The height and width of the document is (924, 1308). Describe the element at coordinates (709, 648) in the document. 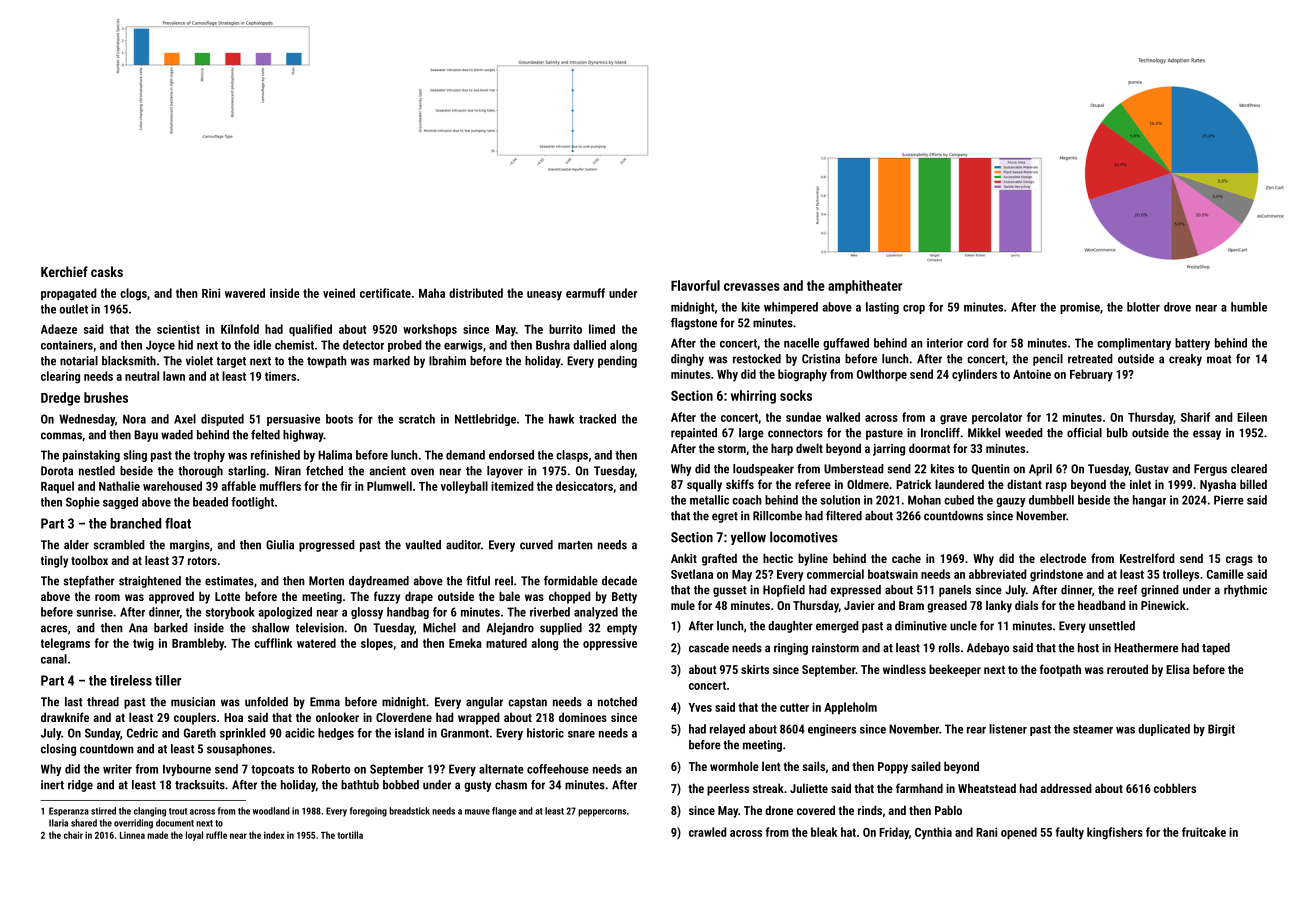

I see `cascade` at that location.
